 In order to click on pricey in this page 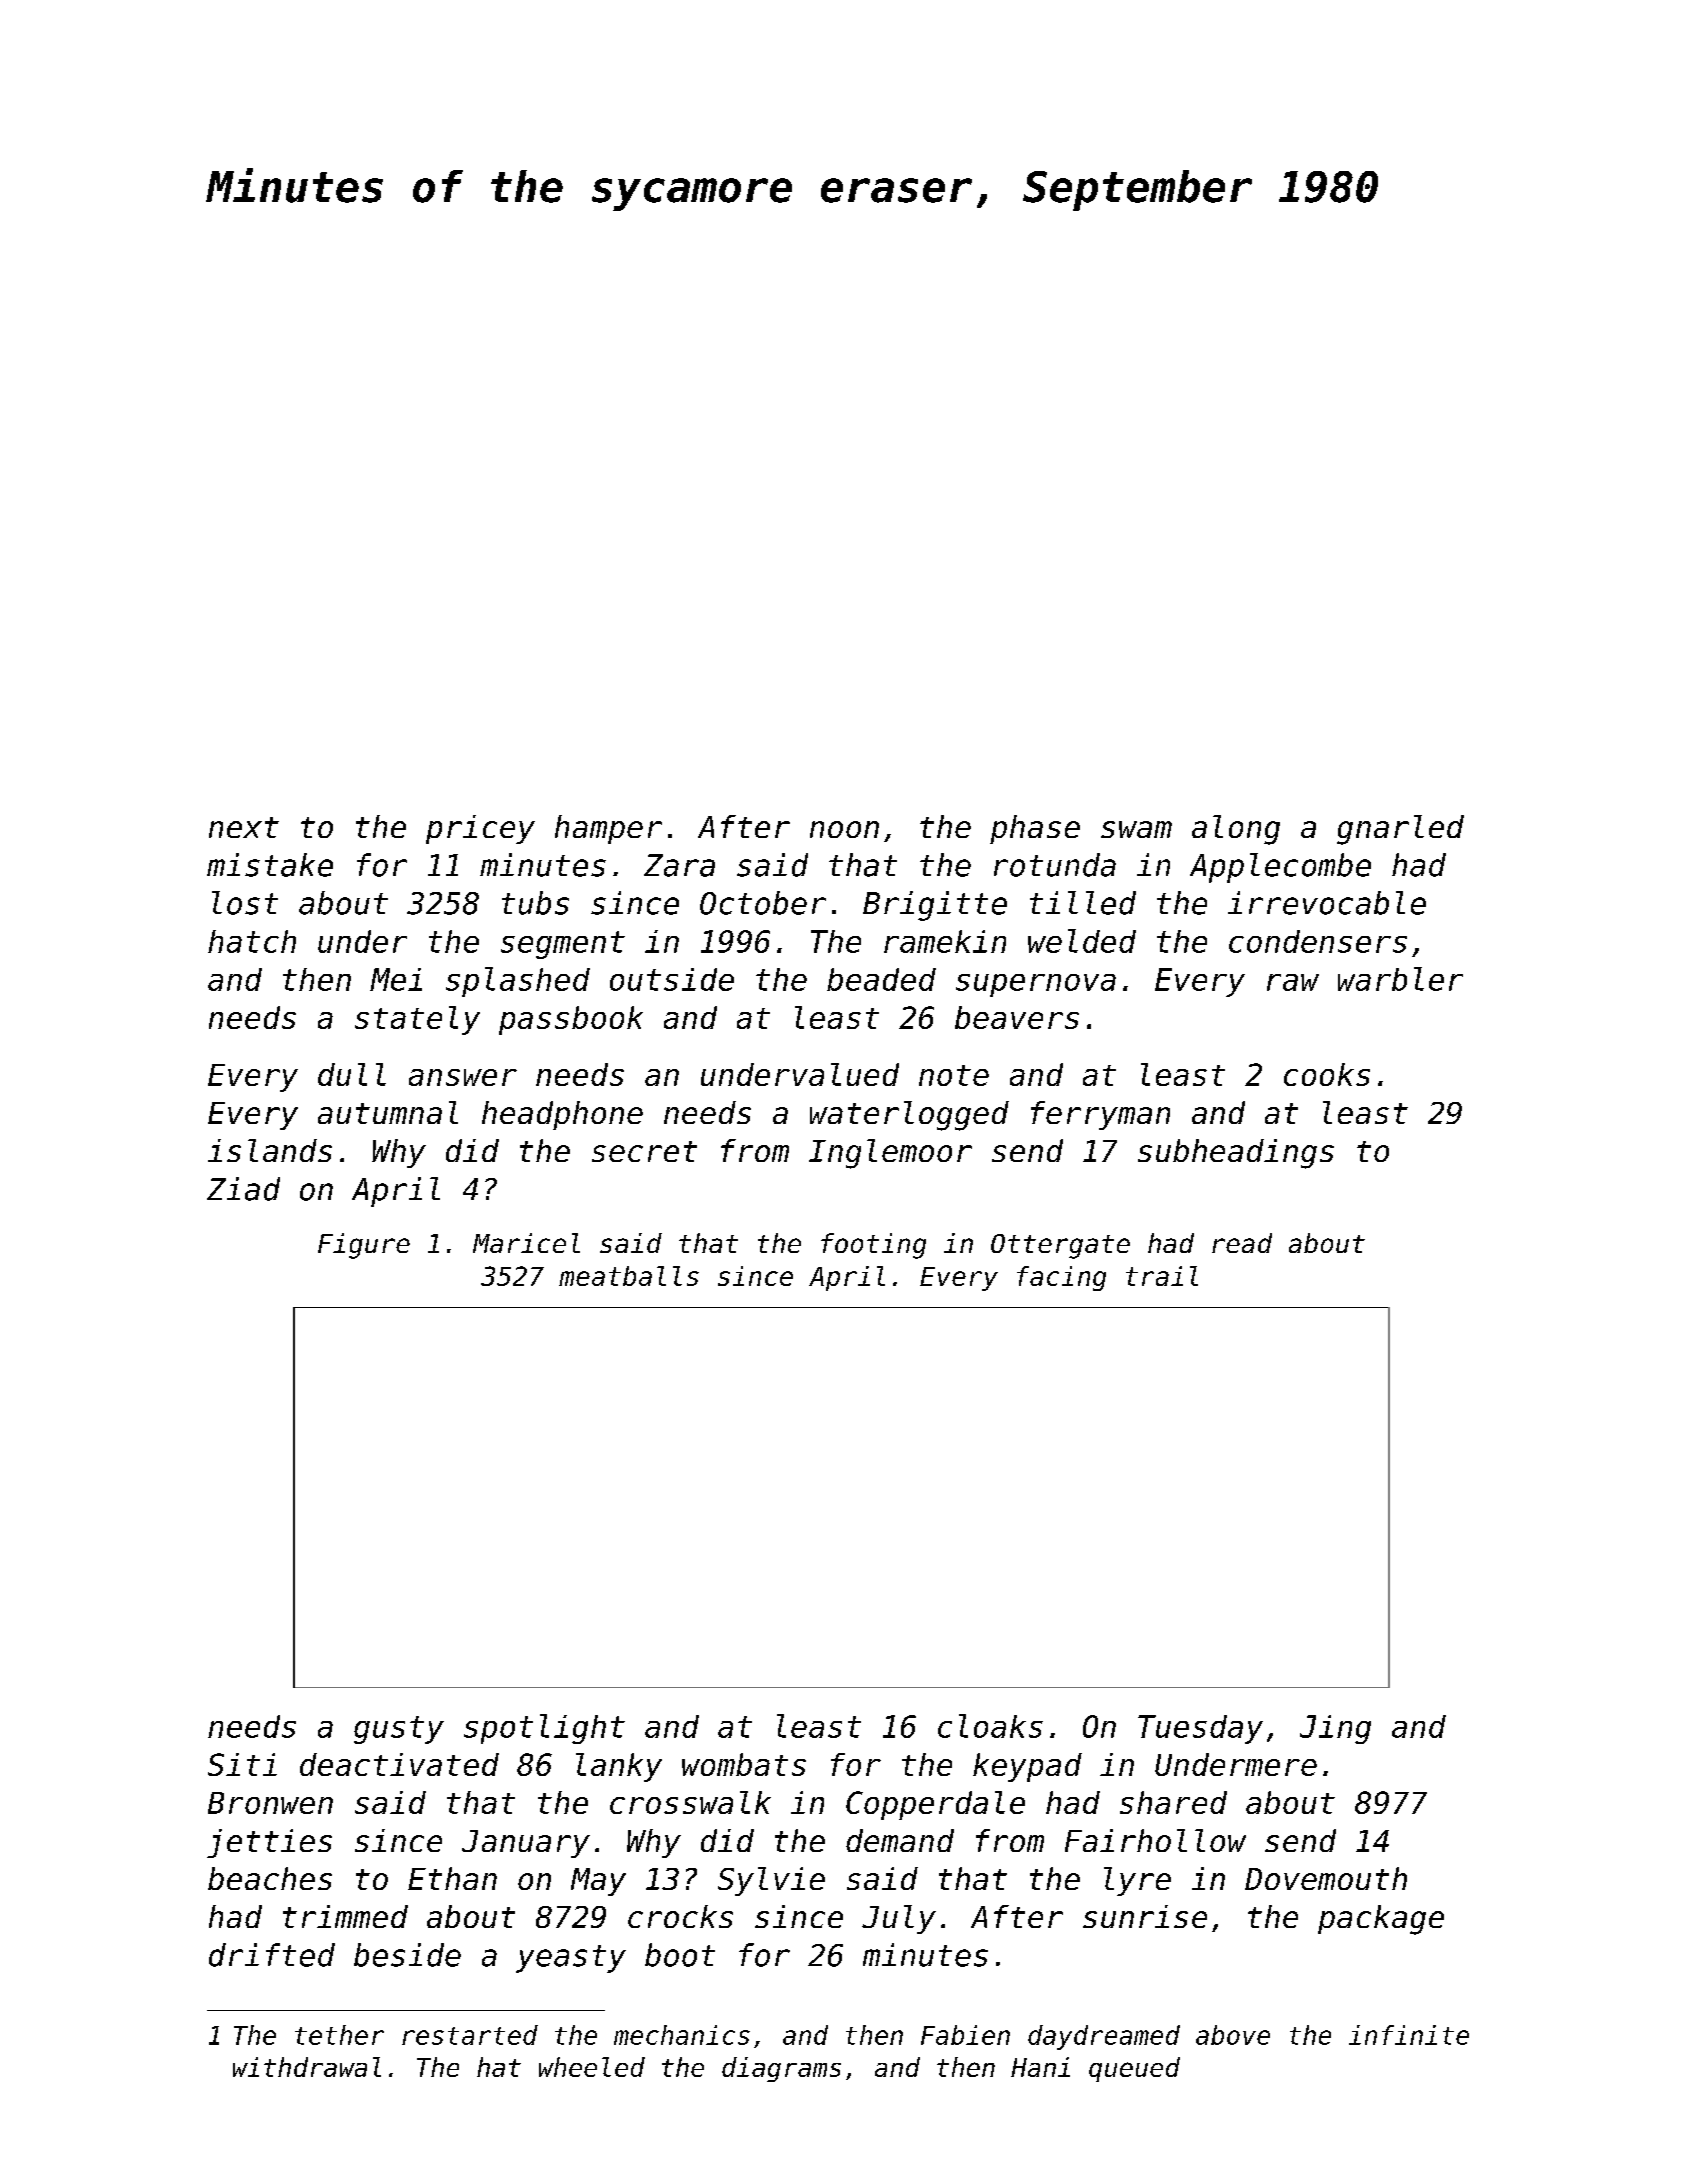, I will do `click(480, 829)`.
